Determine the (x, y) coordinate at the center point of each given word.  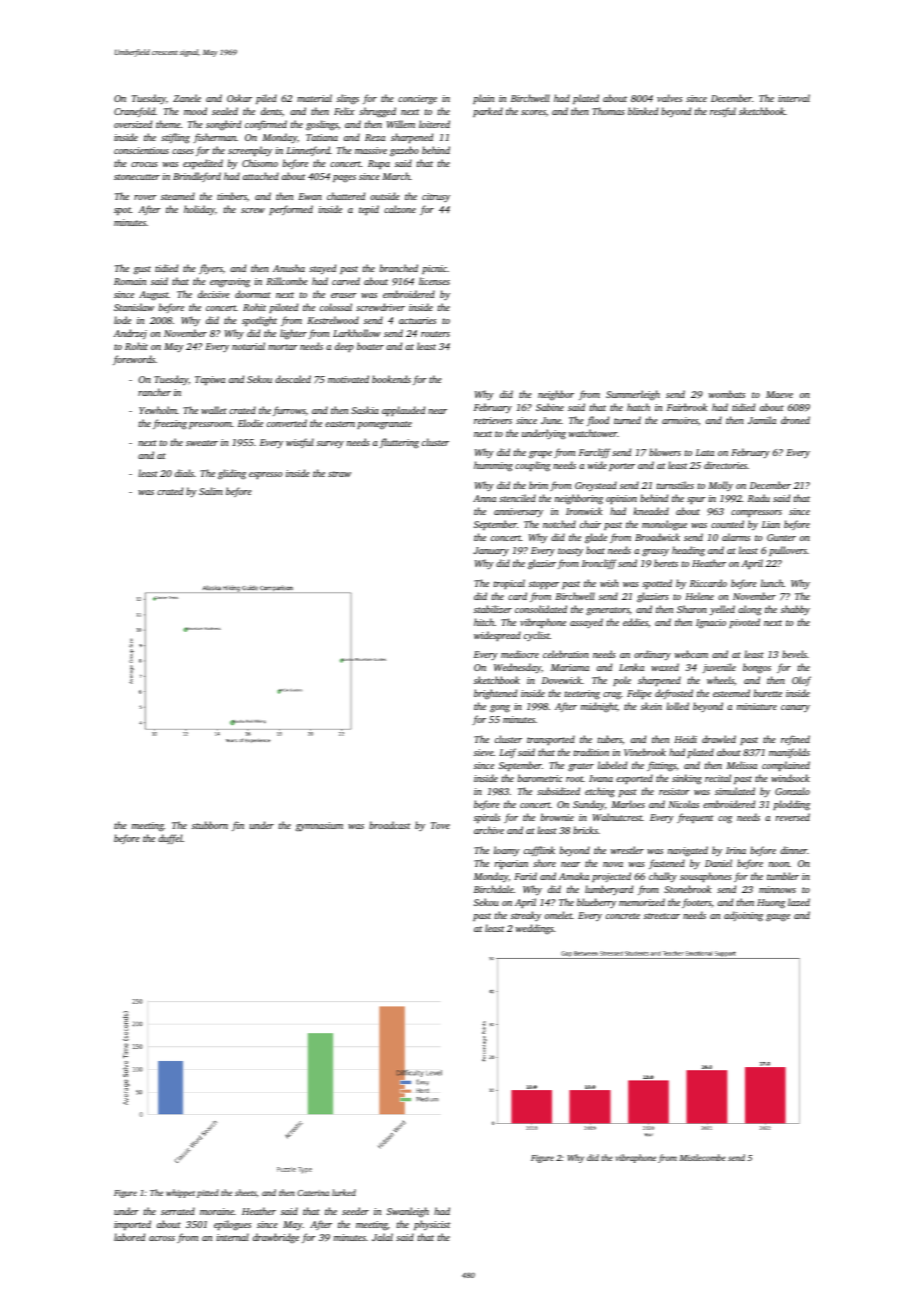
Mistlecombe (702, 1157)
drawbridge (276, 1238)
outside (385, 196)
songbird (223, 125)
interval (794, 98)
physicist (432, 1225)
